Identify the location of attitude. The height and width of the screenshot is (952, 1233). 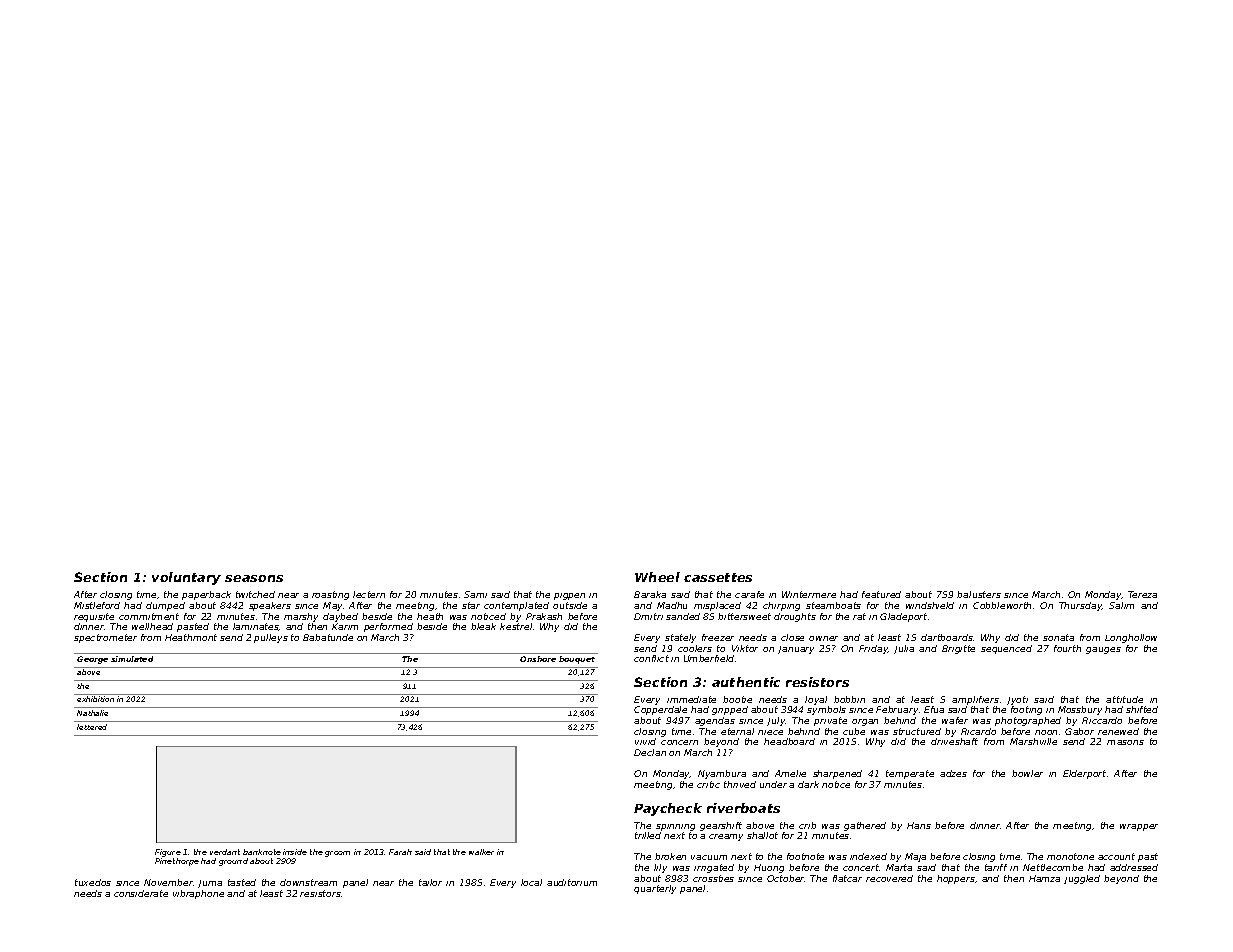
(1124, 699).
